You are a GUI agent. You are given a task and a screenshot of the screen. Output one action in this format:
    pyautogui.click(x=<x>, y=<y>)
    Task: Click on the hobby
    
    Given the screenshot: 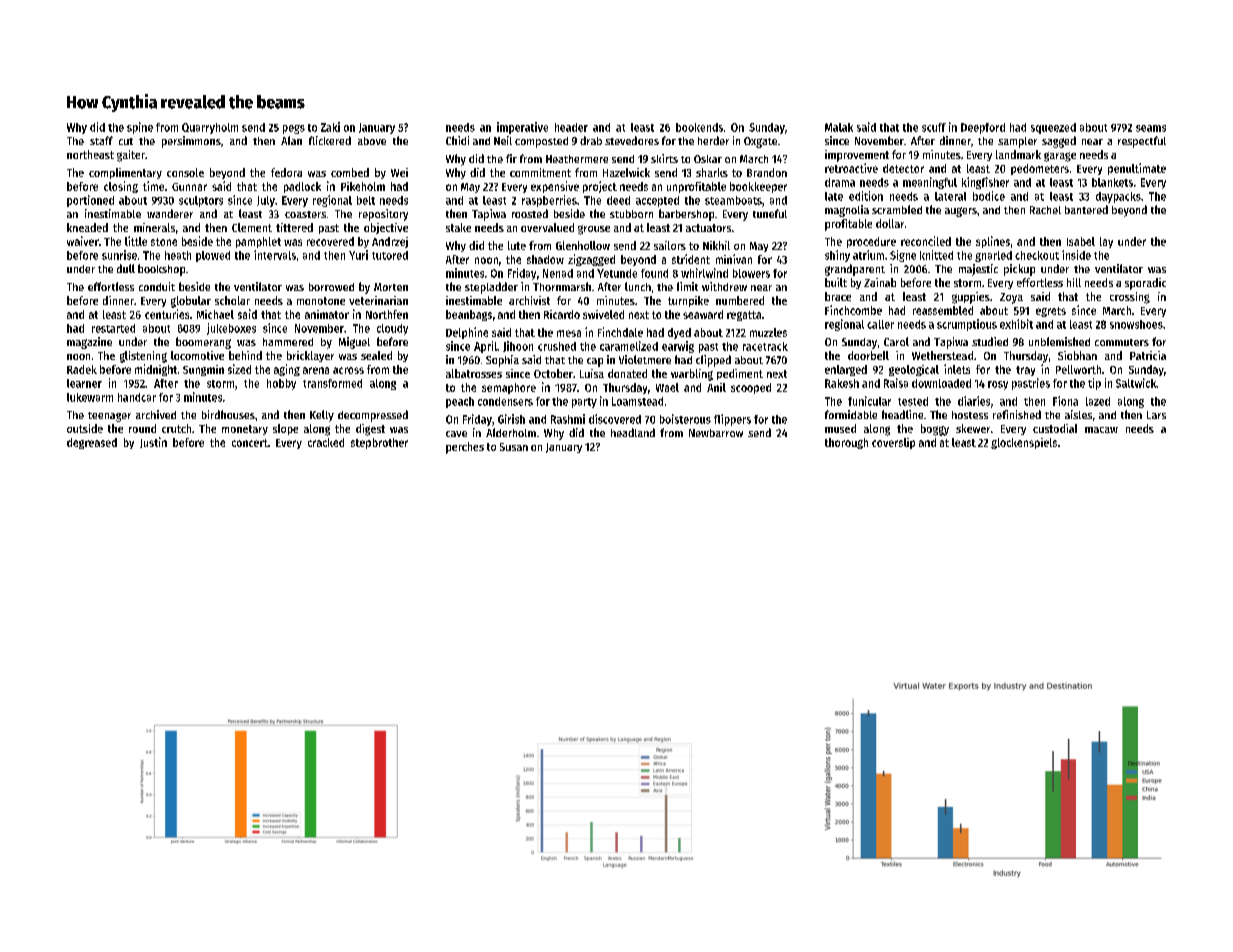 What is the action you would take?
    pyautogui.click(x=281, y=384)
